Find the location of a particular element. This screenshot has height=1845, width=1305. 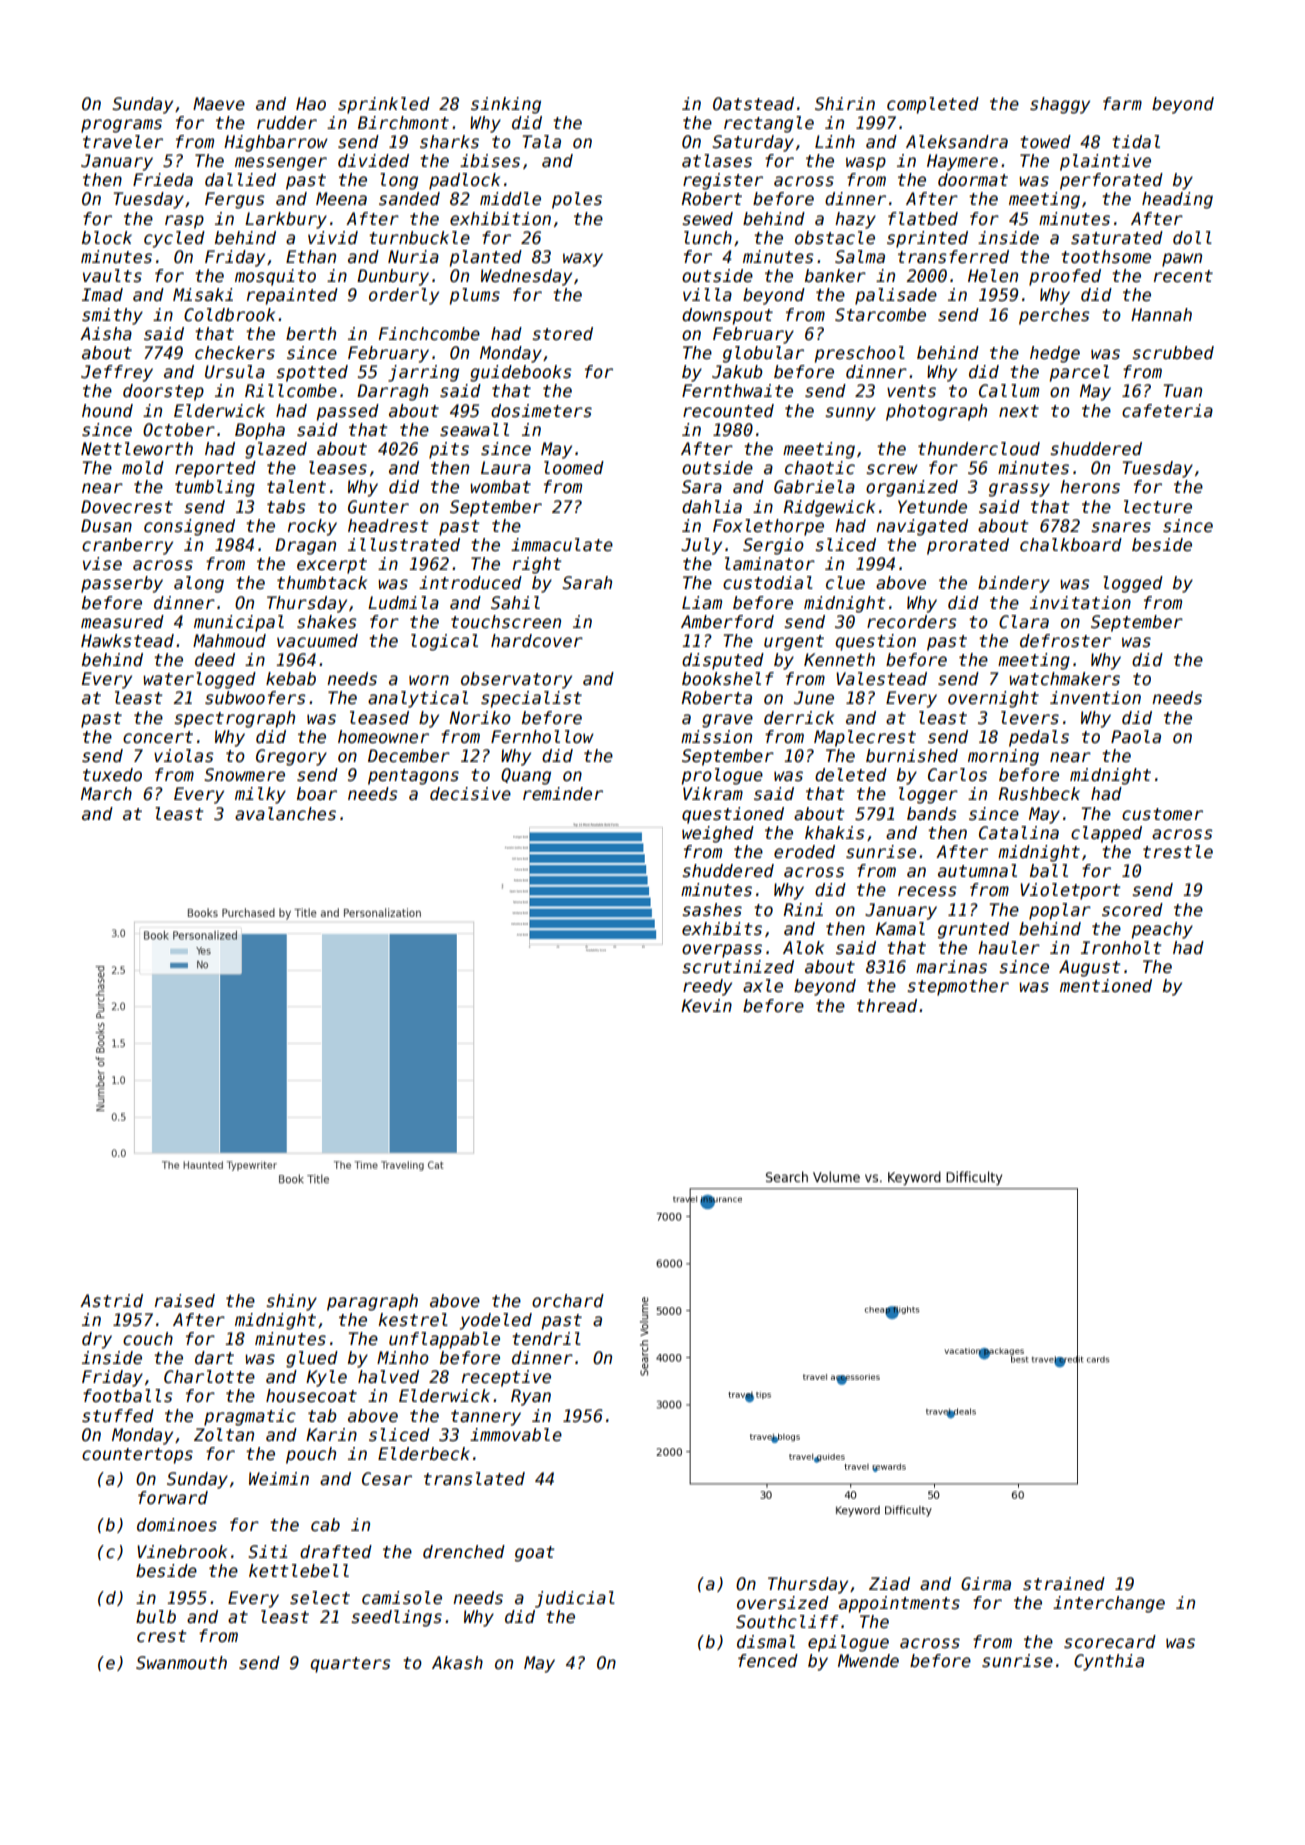

tuxedo is located at coordinates (112, 775).
